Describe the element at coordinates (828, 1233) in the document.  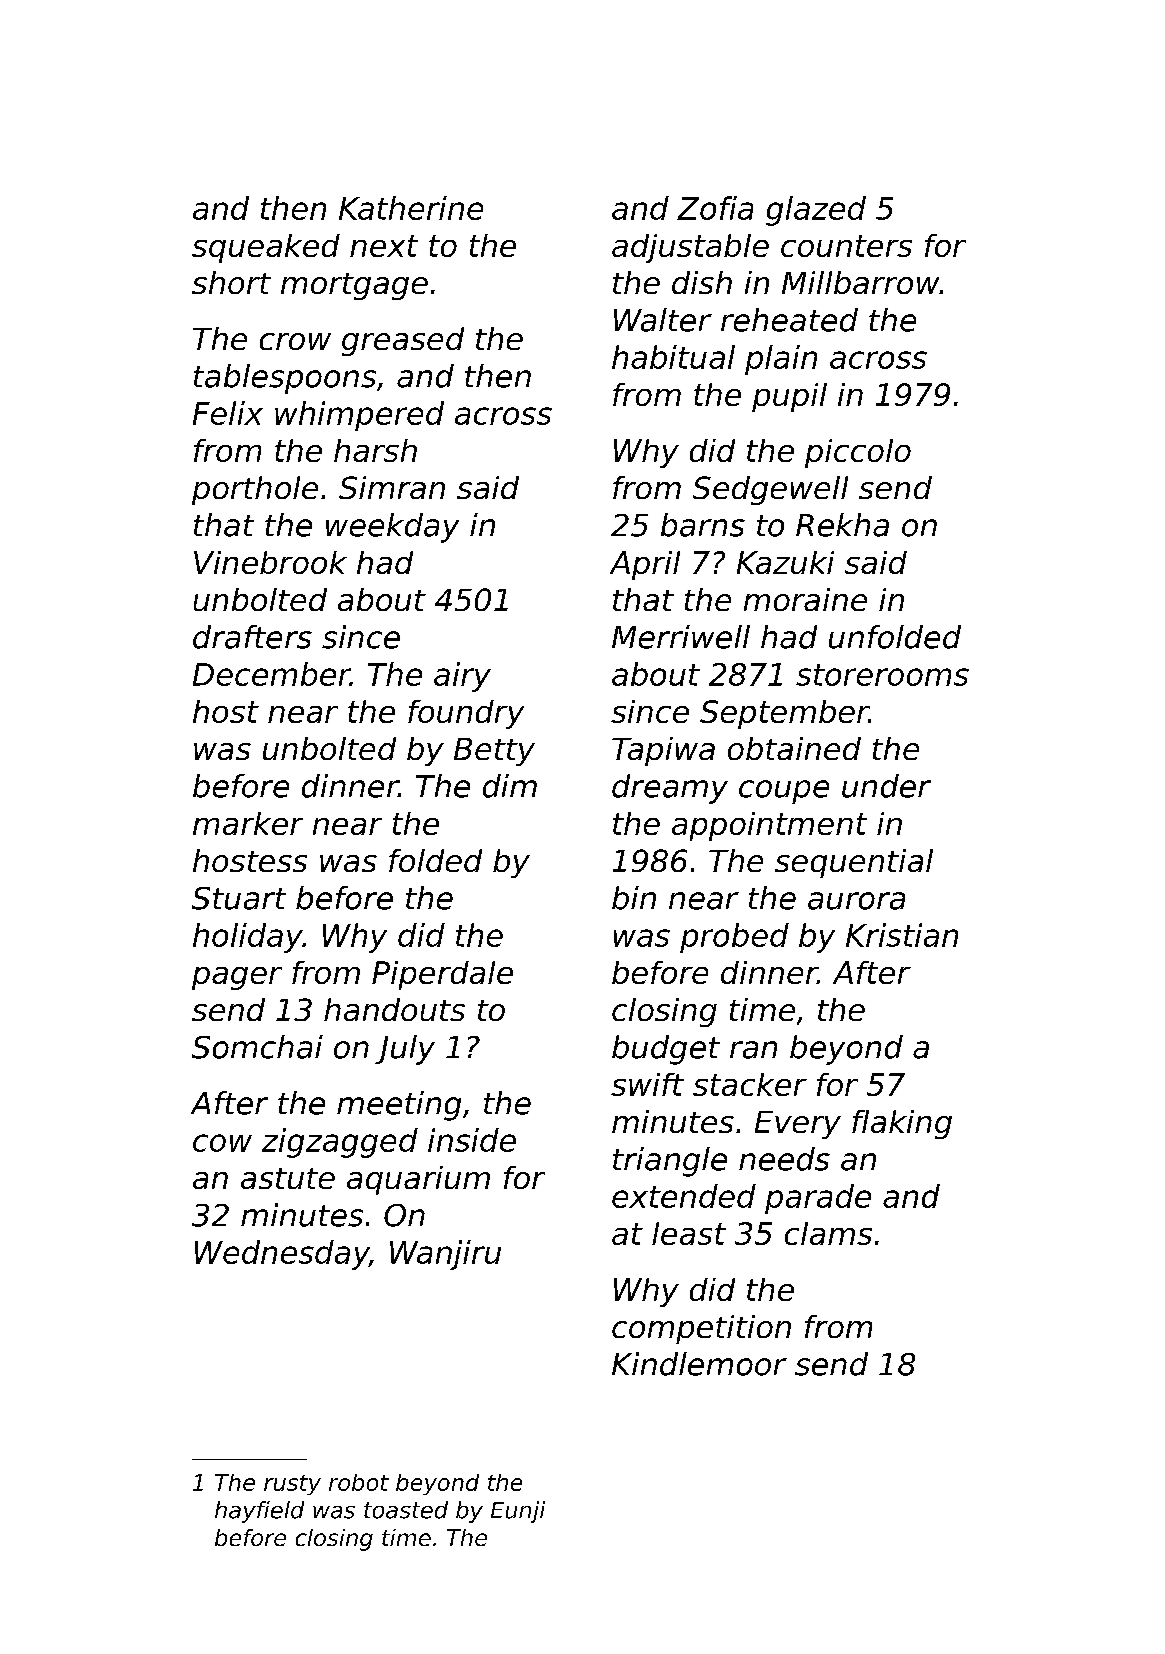
I see `clams` at that location.
